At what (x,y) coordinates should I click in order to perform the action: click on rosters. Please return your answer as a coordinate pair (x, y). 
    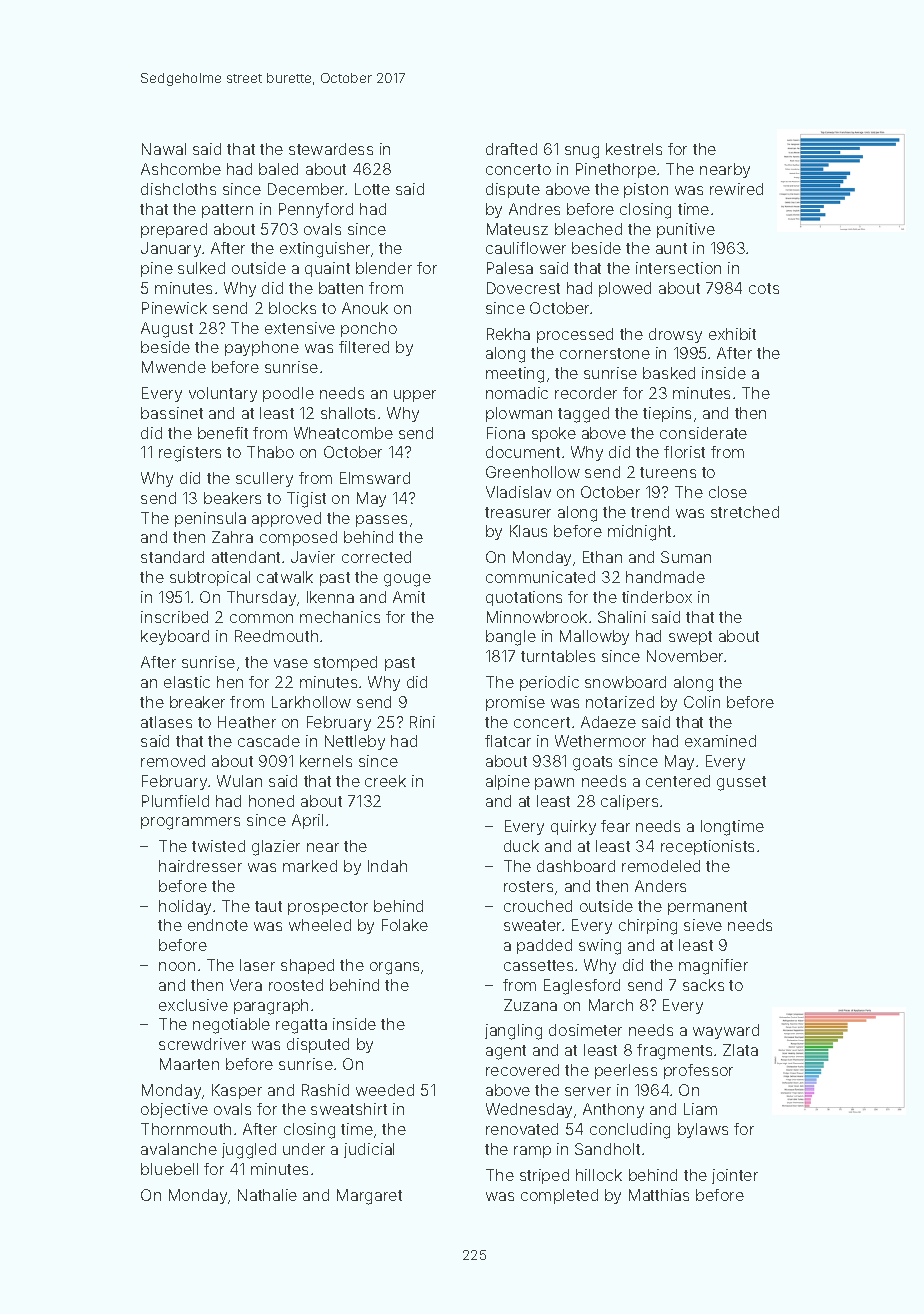
    Looking at the image, I should click on (528, 886).
